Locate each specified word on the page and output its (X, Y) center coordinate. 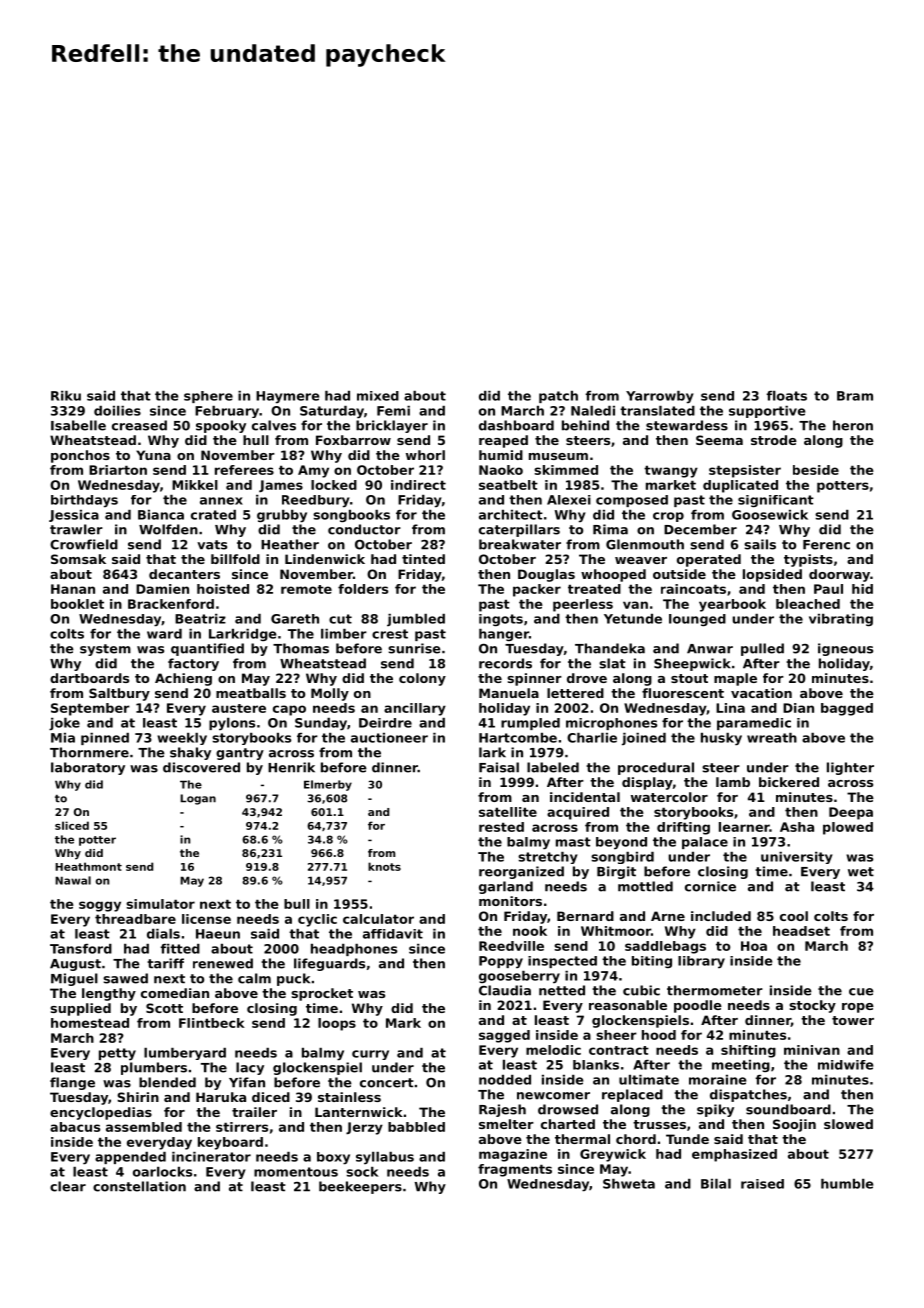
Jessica (74, 516)
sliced (72, 825)
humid (501, 455)
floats (786, 396)
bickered (789, 782)
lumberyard (185, 1054)
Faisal (499, 767)
